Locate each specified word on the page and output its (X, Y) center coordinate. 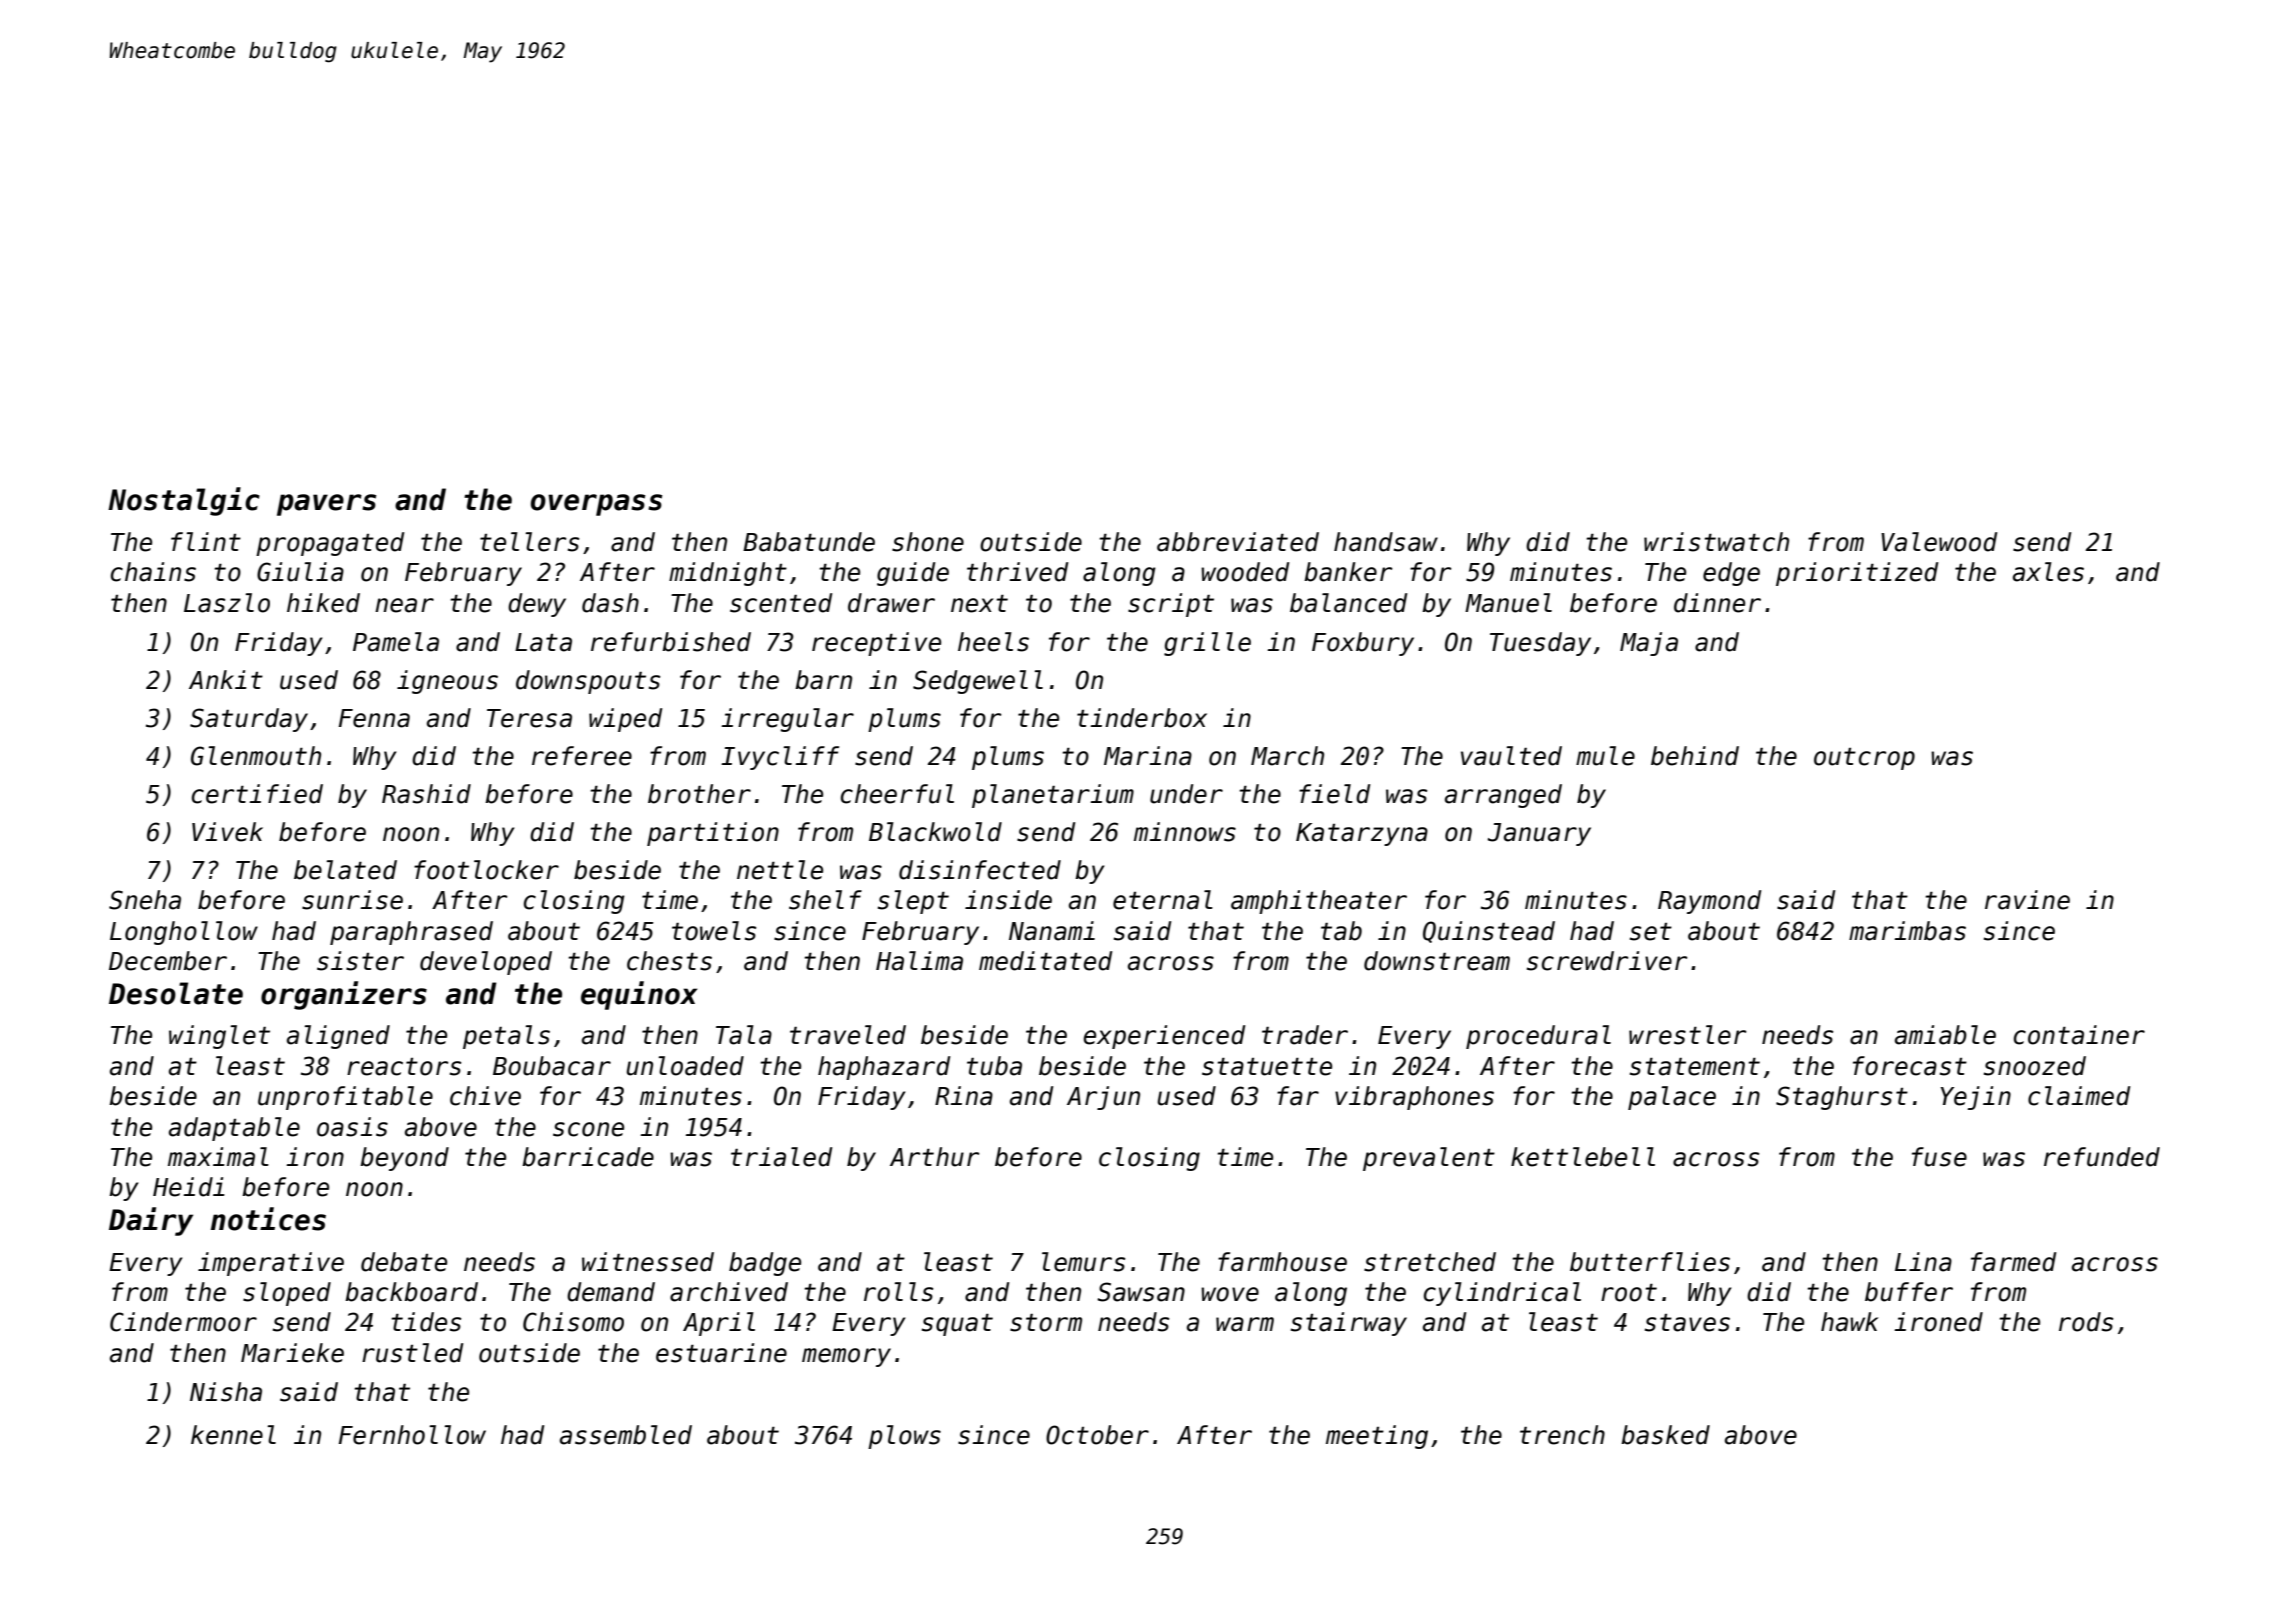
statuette (1267, 1067)
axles (2048, 572)
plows (904, 1437)
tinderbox (1142, 718)
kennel (233, 1435)
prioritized (1857, 574)
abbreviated (1238, 542)
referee (582, 756)
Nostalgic (184, 501)
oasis (352, 1127)
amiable (1945, 1035)
